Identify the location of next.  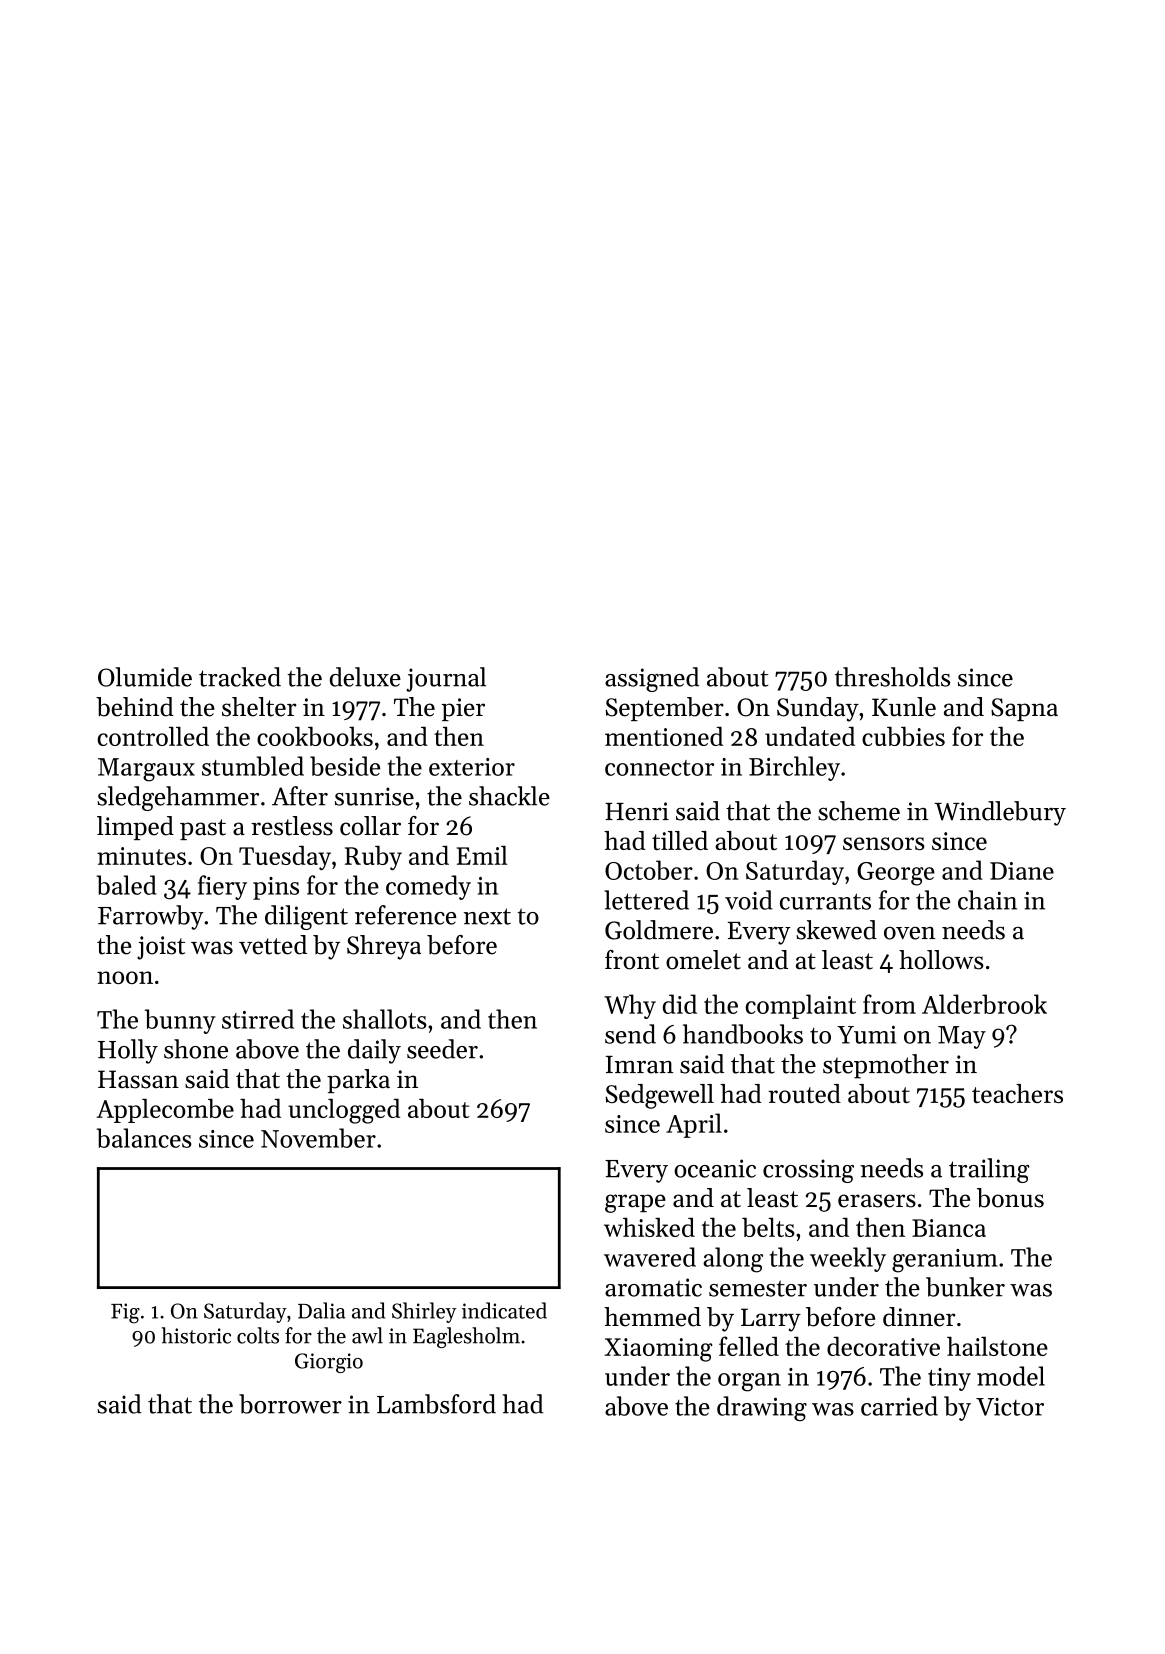
(487, 916).
